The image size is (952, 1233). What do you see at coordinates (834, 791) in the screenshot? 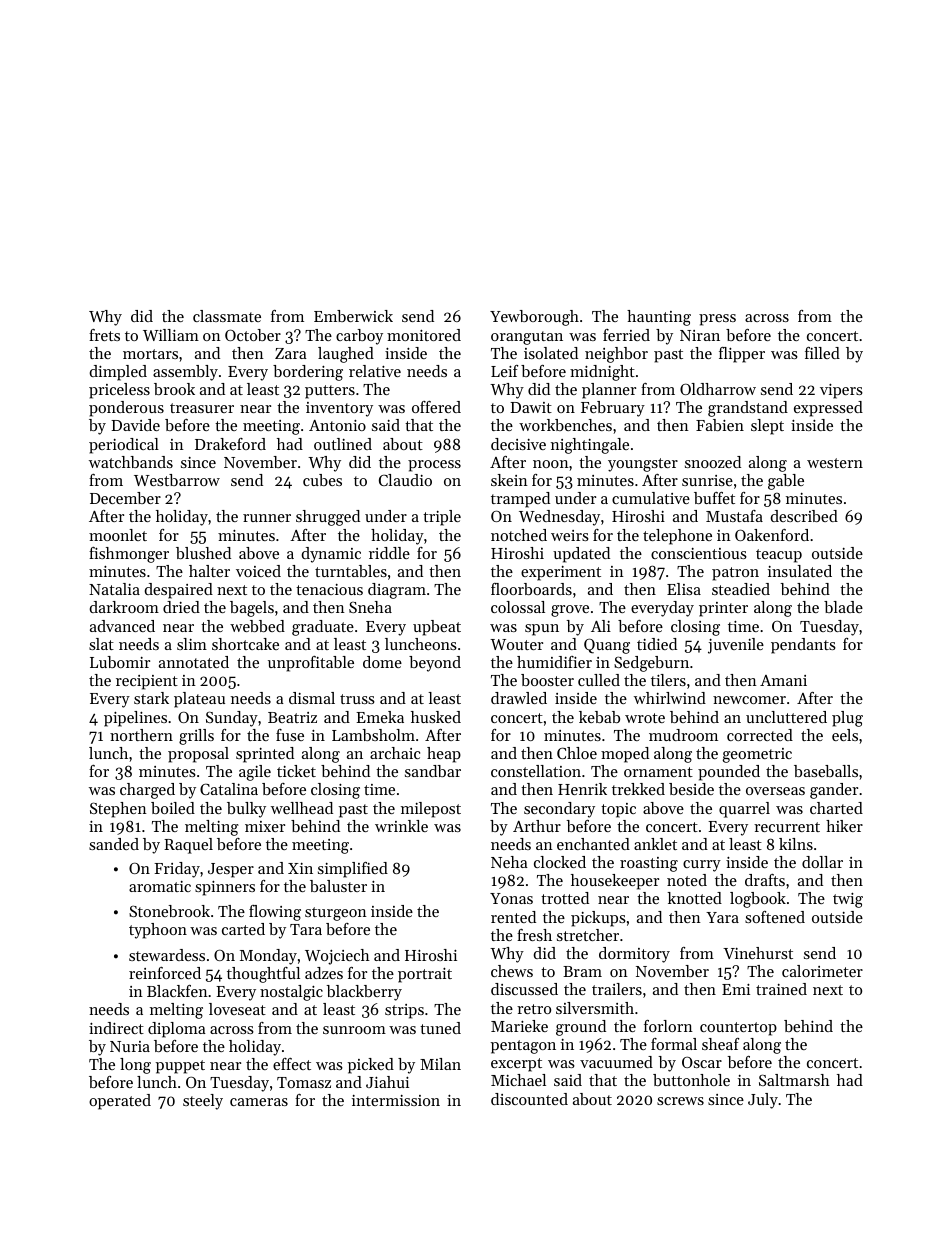
I see `gander` at bounding box center [834, 791].
